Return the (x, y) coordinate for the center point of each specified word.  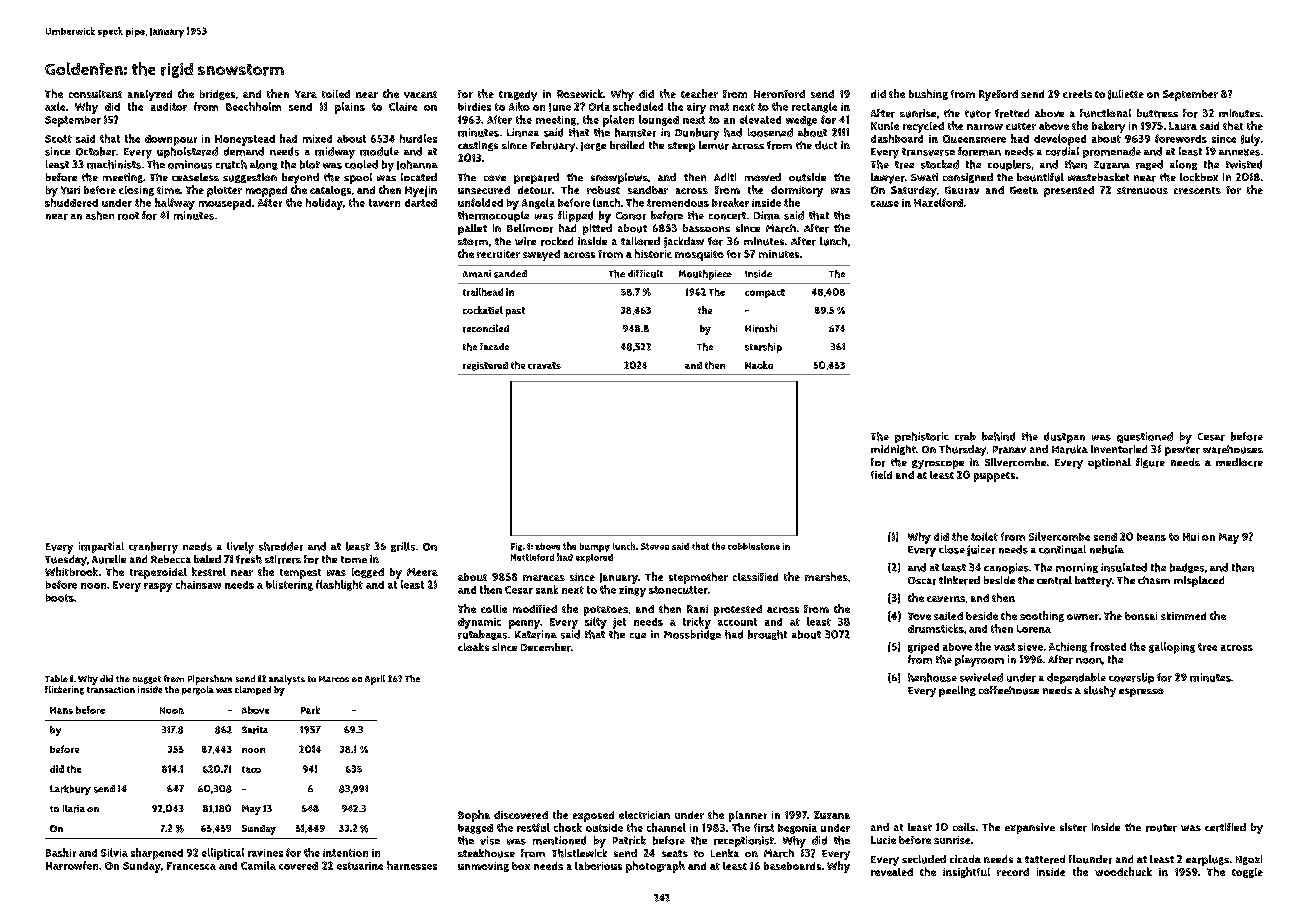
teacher (699, 93)
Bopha (474, 816)
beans (1151, 537)
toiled (336, 94)
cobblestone (754, 546)
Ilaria (74, 809)
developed (1060, 140)
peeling (957, 691)
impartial (101, 547)
